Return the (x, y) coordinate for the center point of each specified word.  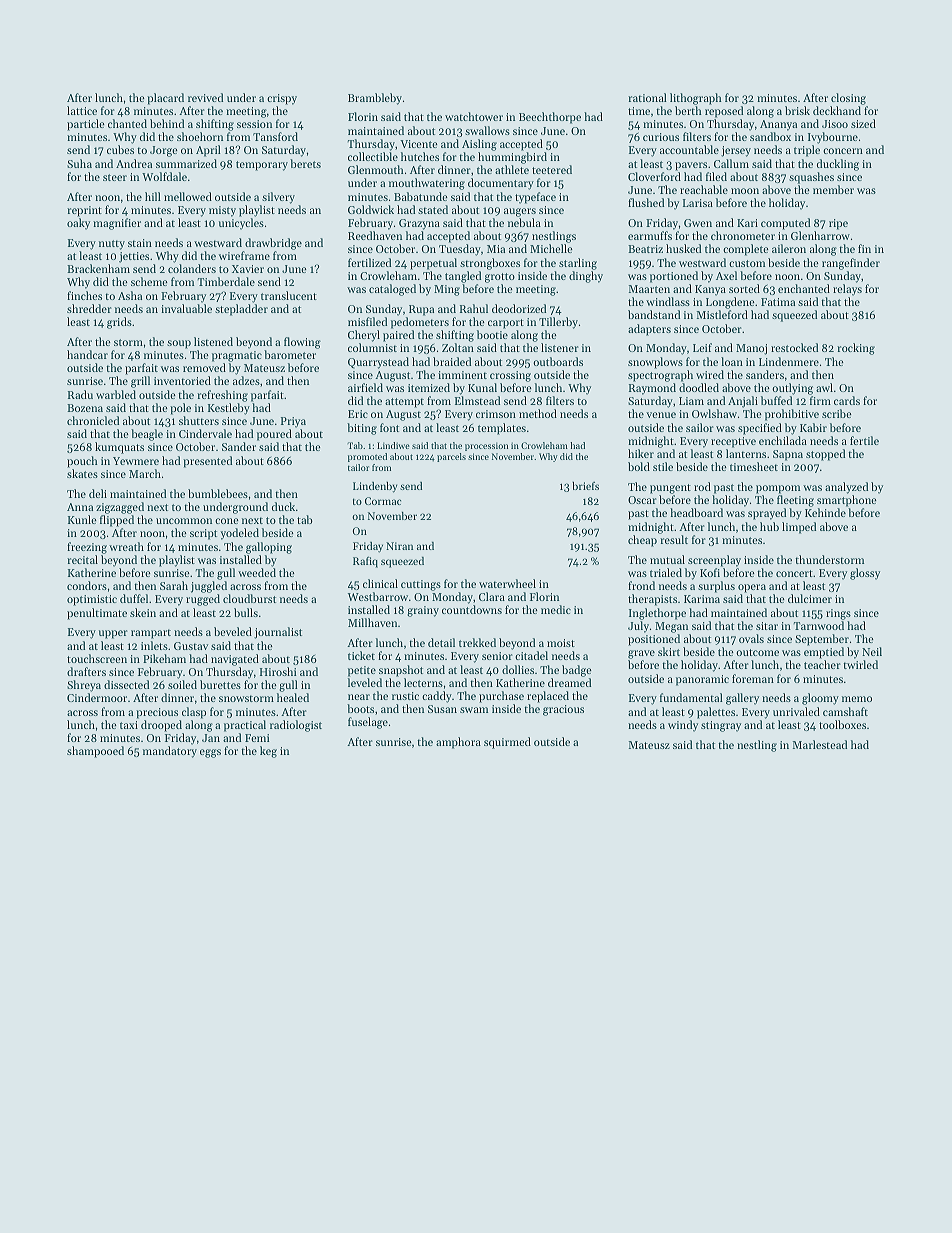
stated (433, 209)
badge (577, 671)
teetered (552, 169)
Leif (702, 347)
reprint (84, 211)
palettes (716, 713)
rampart (151, 634)
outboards (558, 361)
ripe (838, 224)
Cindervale (205, 433)
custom (747, 263)
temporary (262, 166)
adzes (246, 380)
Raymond (652, 389)
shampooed (95, 752)
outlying (792, 389)
